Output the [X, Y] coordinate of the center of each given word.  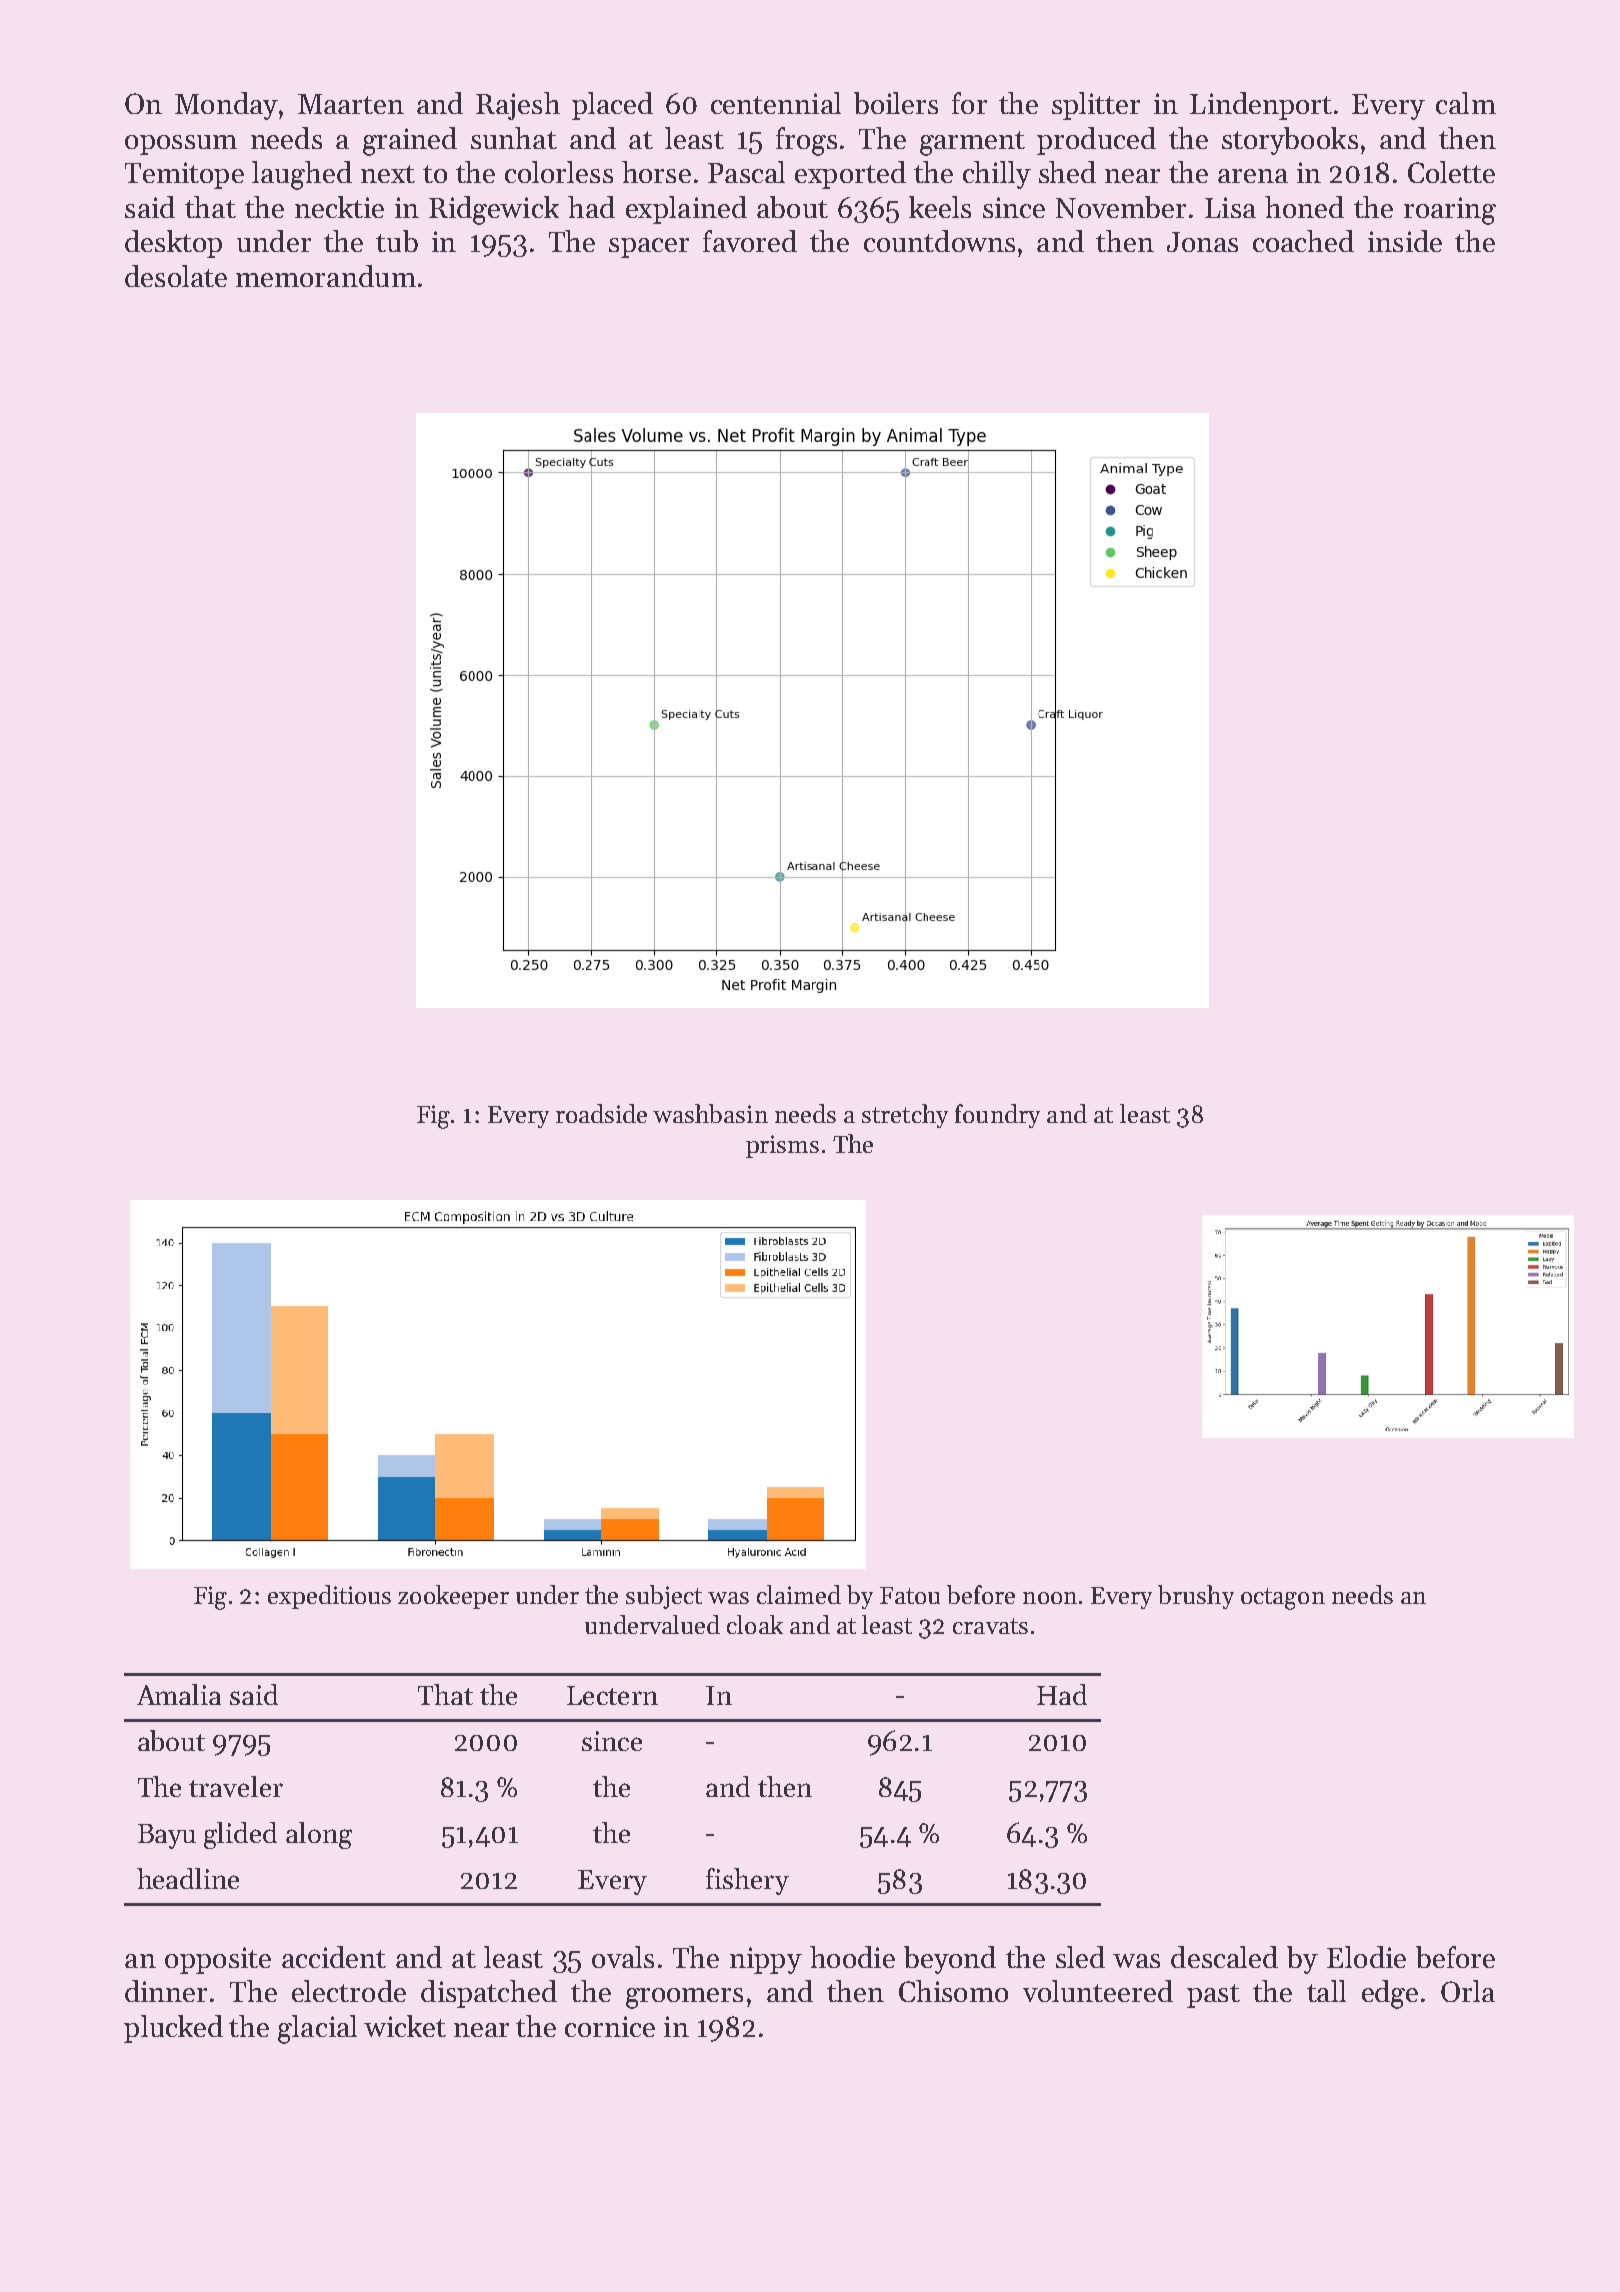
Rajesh [518, 106]
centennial [776, 103]
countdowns [939, 241]
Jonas [1202, 242]
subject [664, 1597]
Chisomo [953, 1991]
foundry [997, 1116]
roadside [601, 1113]
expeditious [329, 1597]
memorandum [326, 276]
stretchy [905, 1116]
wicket [405, 2026]
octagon [1283, 1599]
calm [1466, 103]
